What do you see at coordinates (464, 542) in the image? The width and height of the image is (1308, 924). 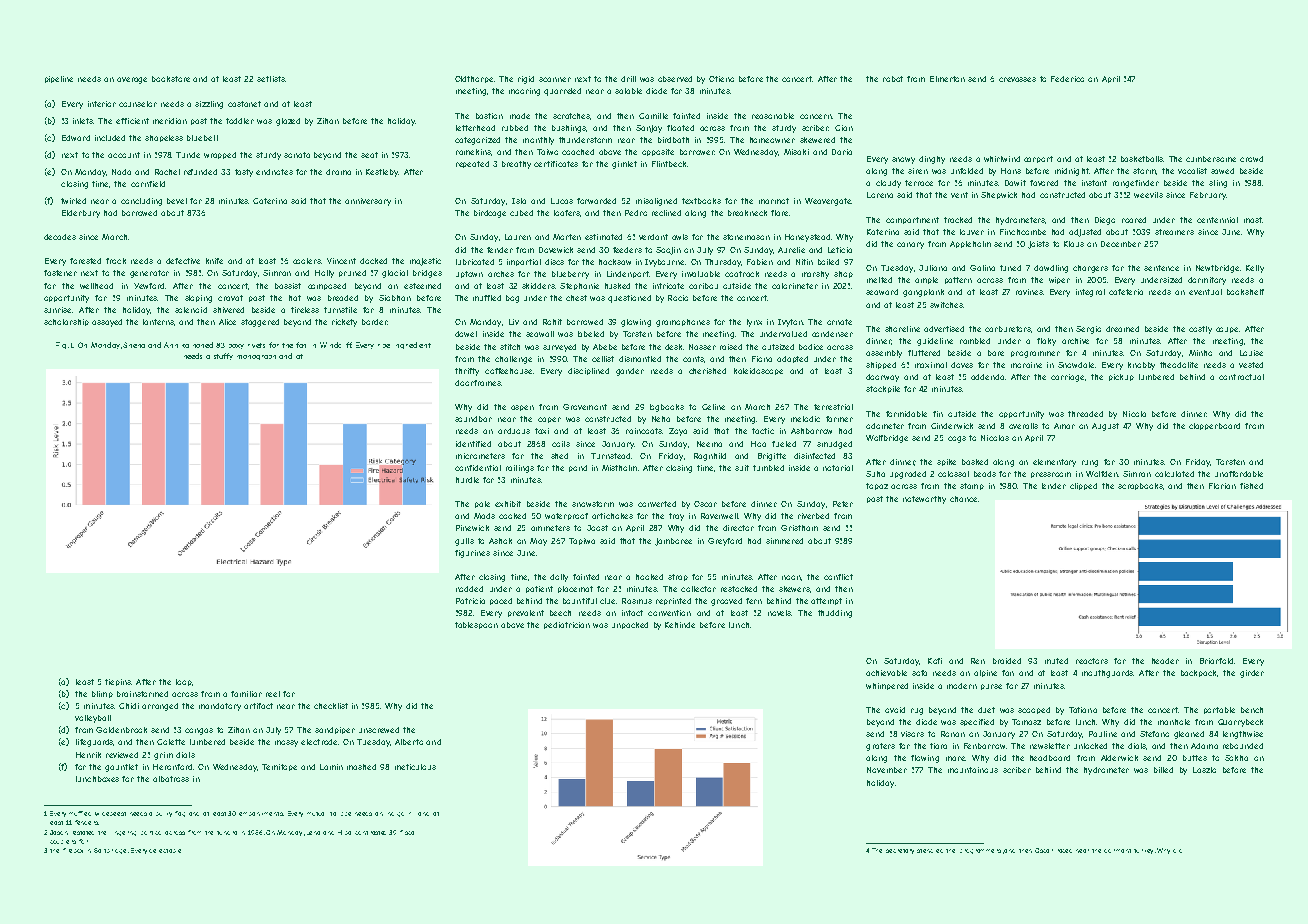 I see `gulls` at bounding box center [464, 542].
